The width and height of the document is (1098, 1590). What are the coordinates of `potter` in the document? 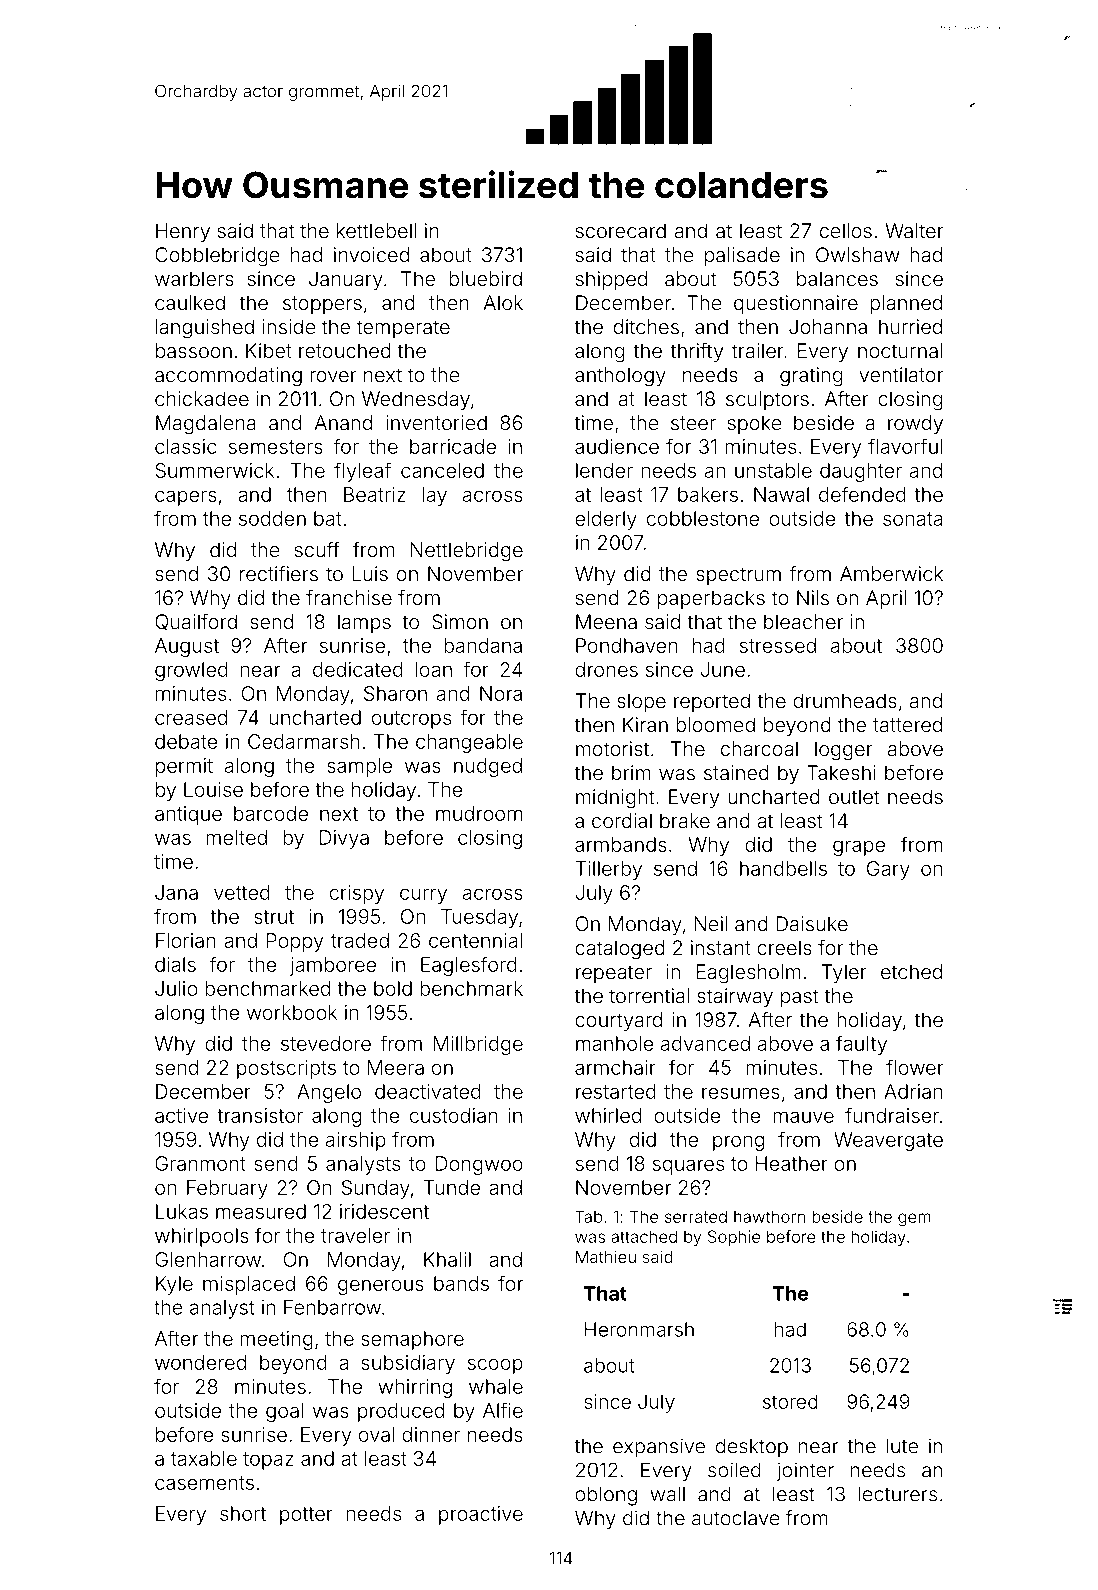 It's located at (306, 1516).
